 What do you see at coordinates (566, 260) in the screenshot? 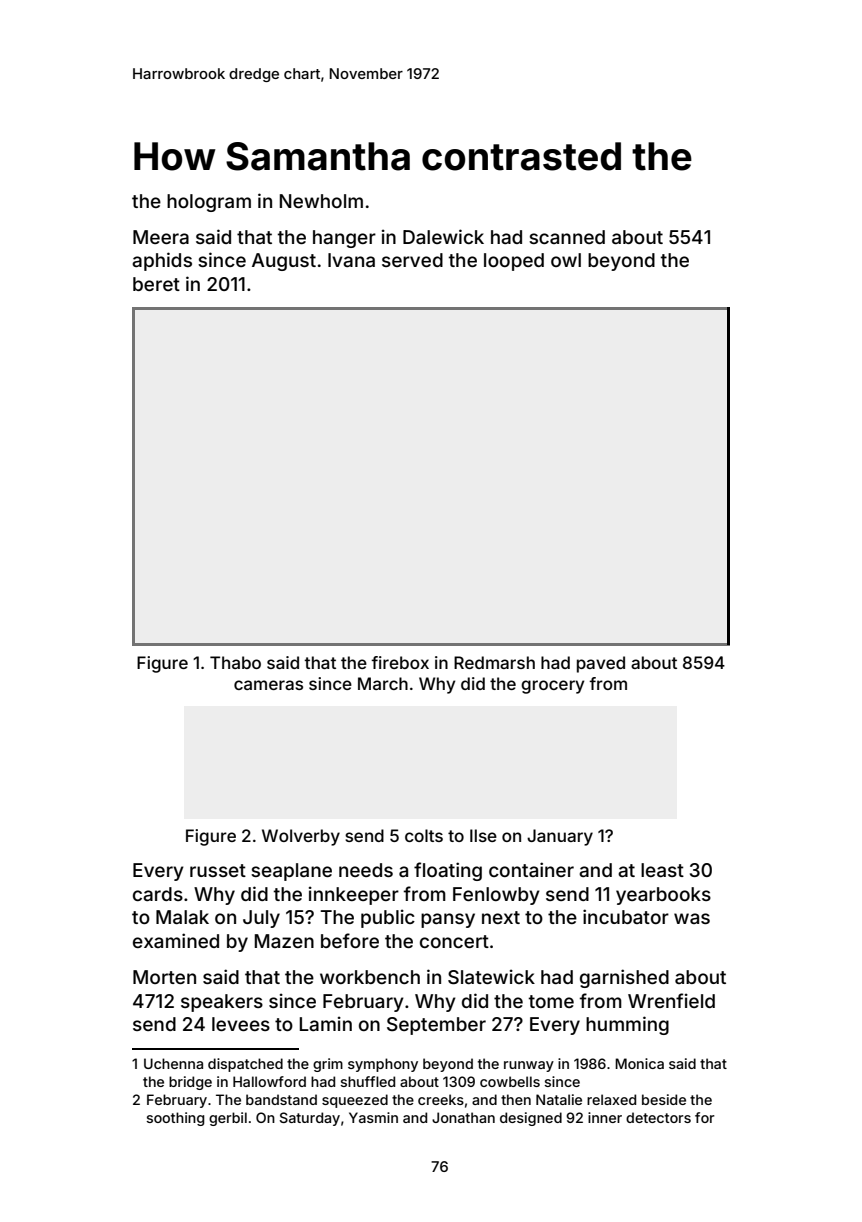
I see `owl` at bounding box center [566, 260].
